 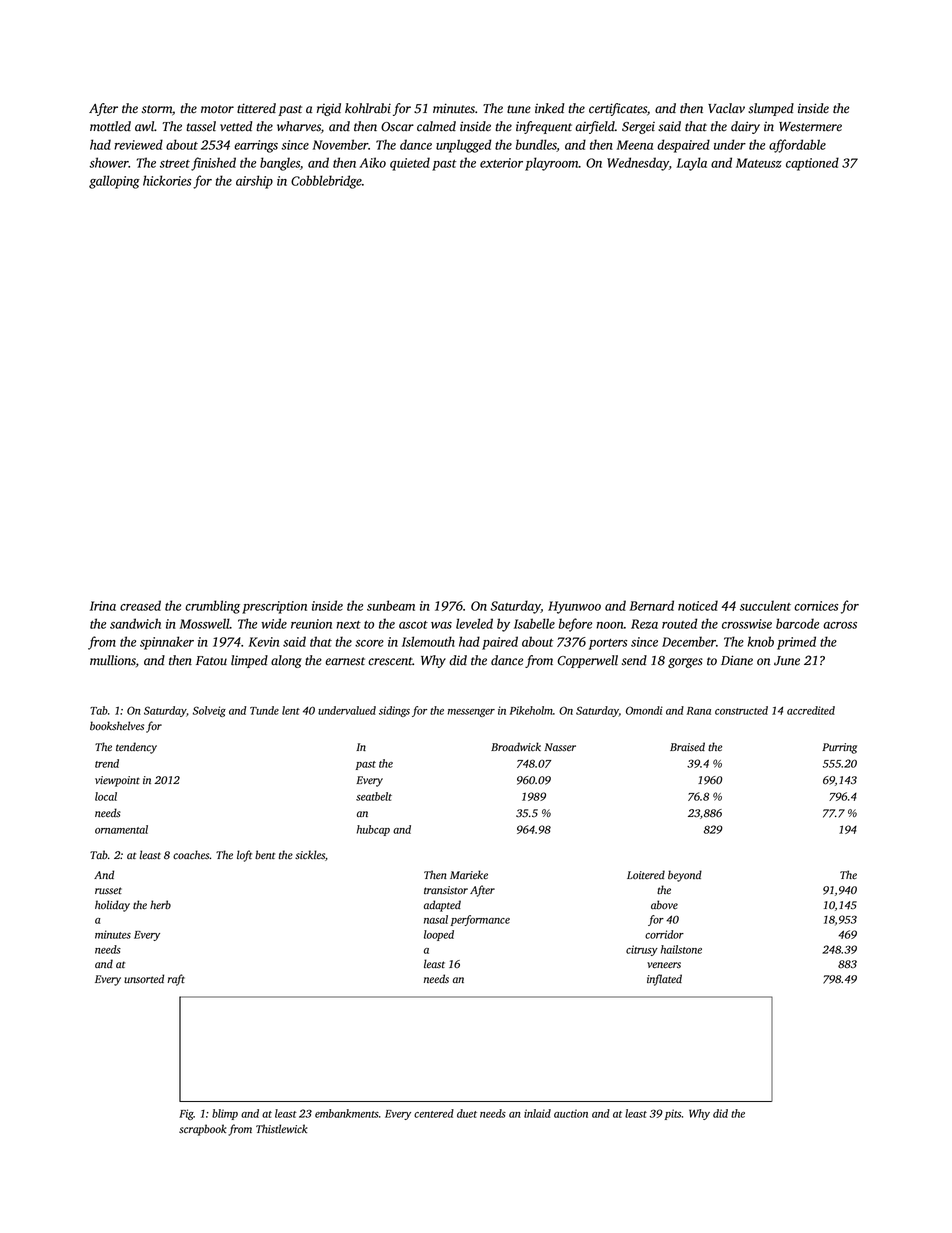 I want to click on hailstone, so click(x=681, y=949).
